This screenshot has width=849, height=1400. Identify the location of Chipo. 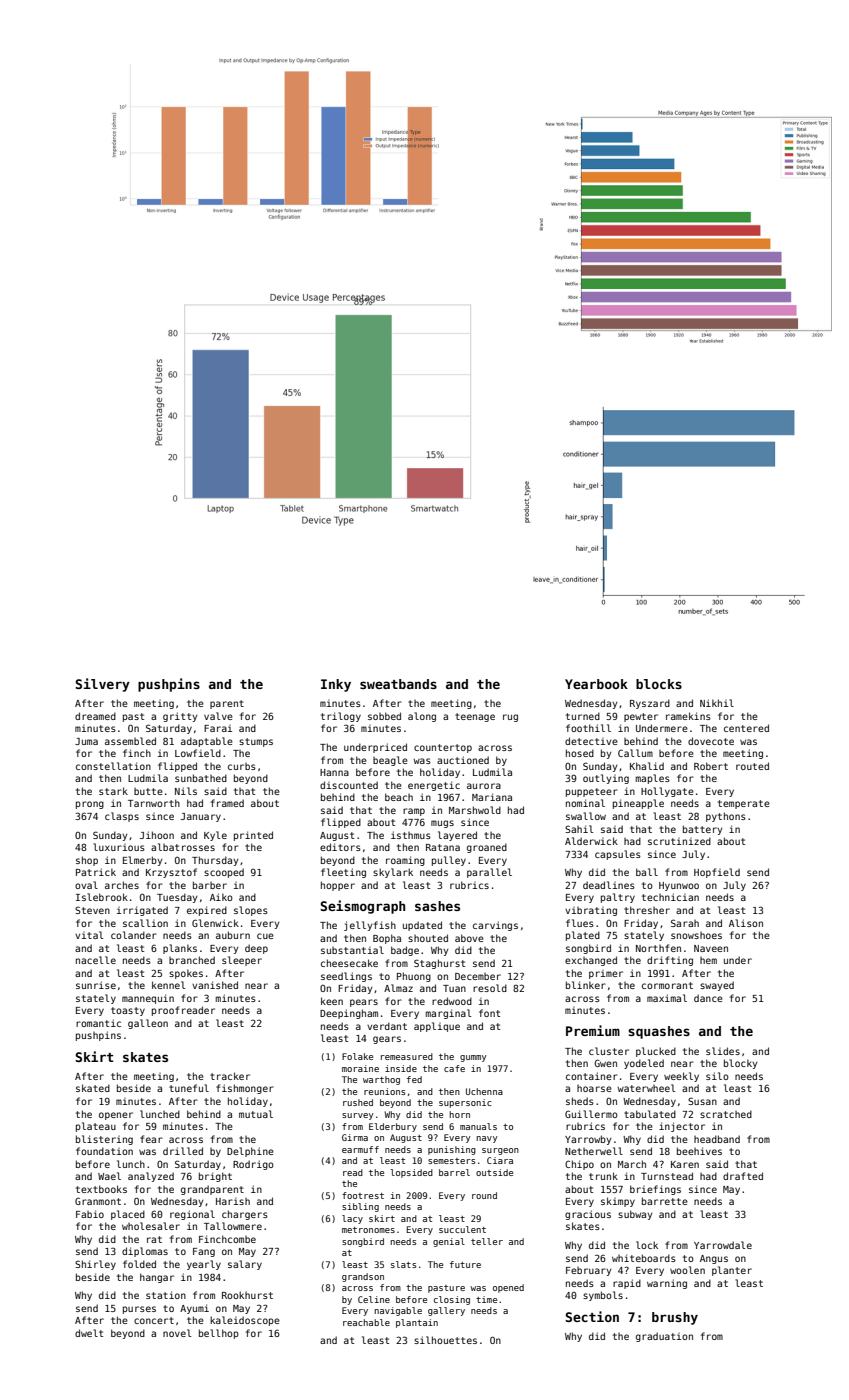
(579, 1165).
